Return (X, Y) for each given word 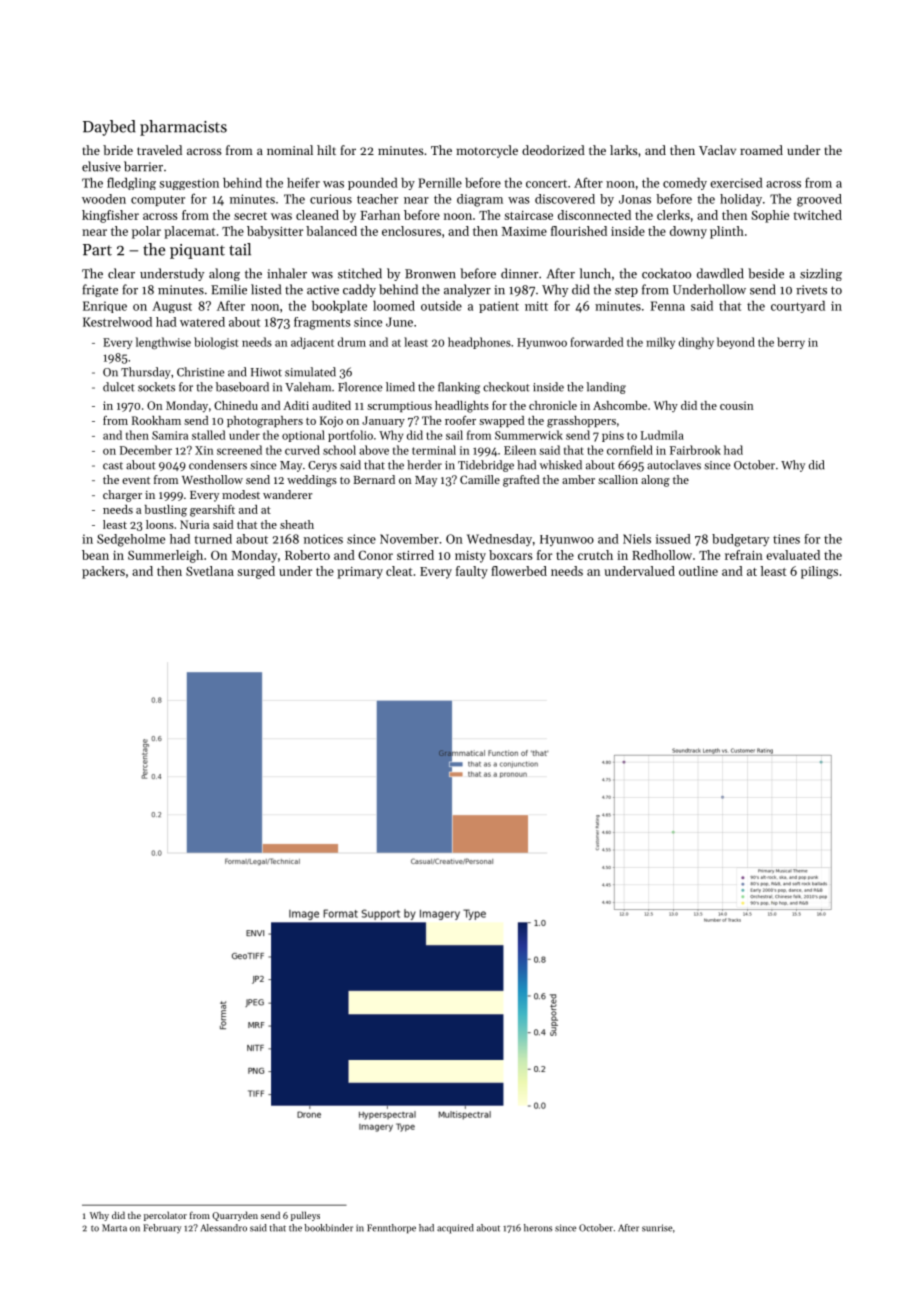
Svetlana (210, 571)
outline (698, 571)
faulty (472, 572)
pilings (819, 572)
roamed (761, 150)
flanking (459, 388)
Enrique (105, 307)
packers (103, 572)
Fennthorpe (391, 1229)
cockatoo (666, 273)
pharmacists (183, 128)
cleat (399, 571)
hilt (326, 150)
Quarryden (235, 1216)
